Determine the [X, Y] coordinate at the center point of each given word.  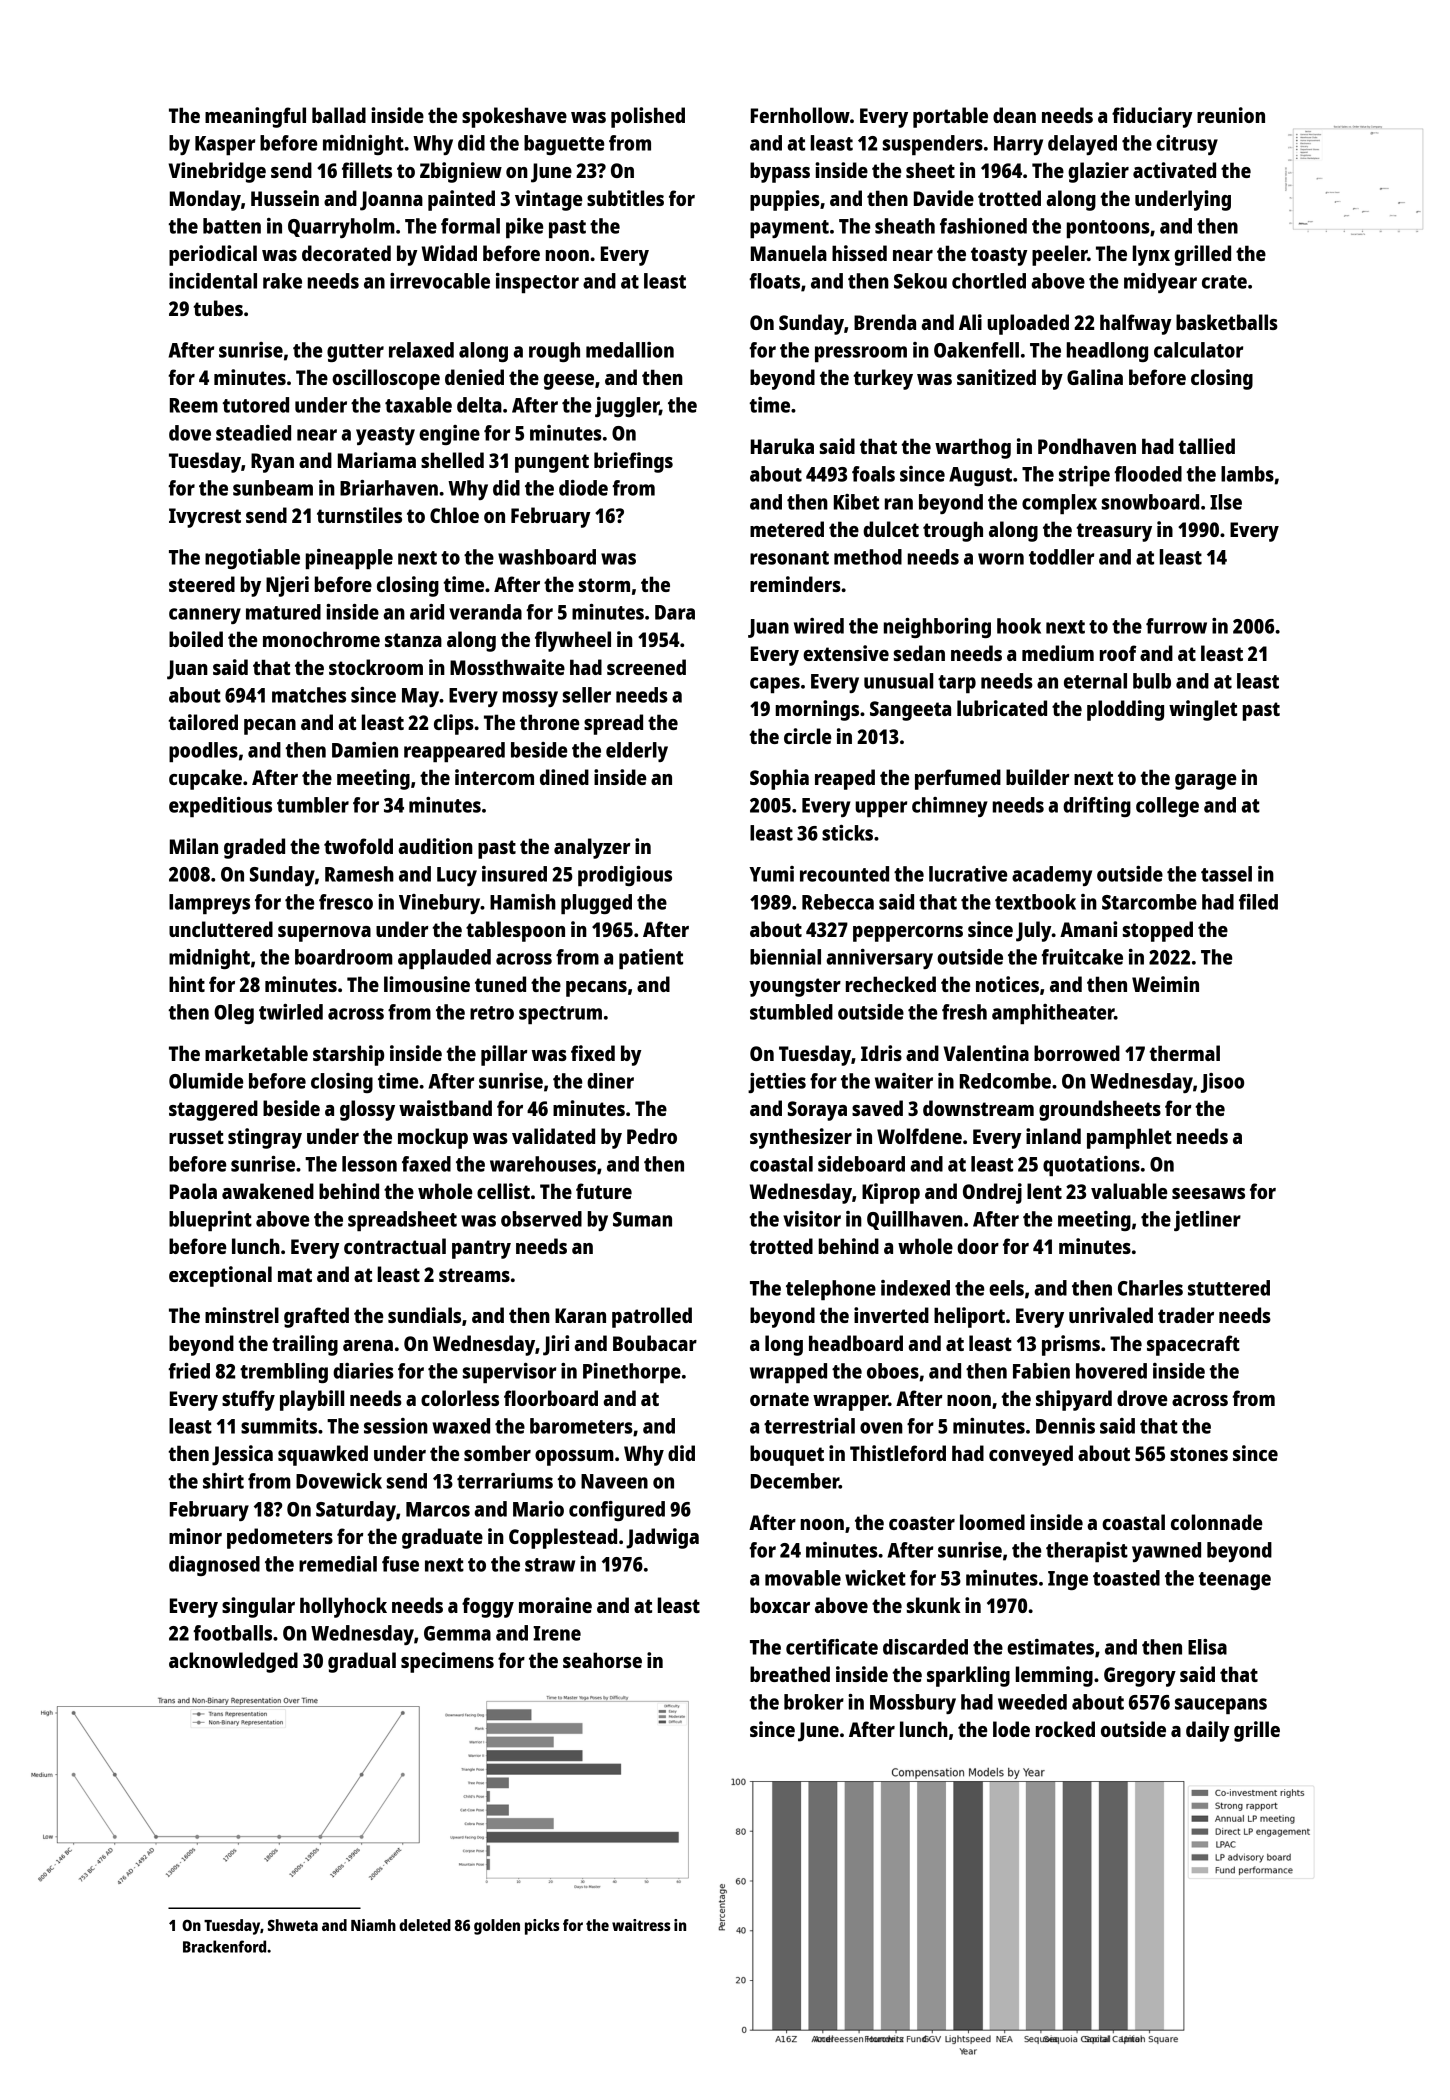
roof [1118, 653]
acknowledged [233, 1662]
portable [950, 117]
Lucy [457, 876]
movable [803, 1578]
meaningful [255, 117]
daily [1208, 1731]
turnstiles [359, 515]
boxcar [780, 1605]
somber [497, 1453]
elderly [637, 752]
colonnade [1216, 1522]
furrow [1176, 626]
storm [604, 585]
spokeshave [514, 117]
